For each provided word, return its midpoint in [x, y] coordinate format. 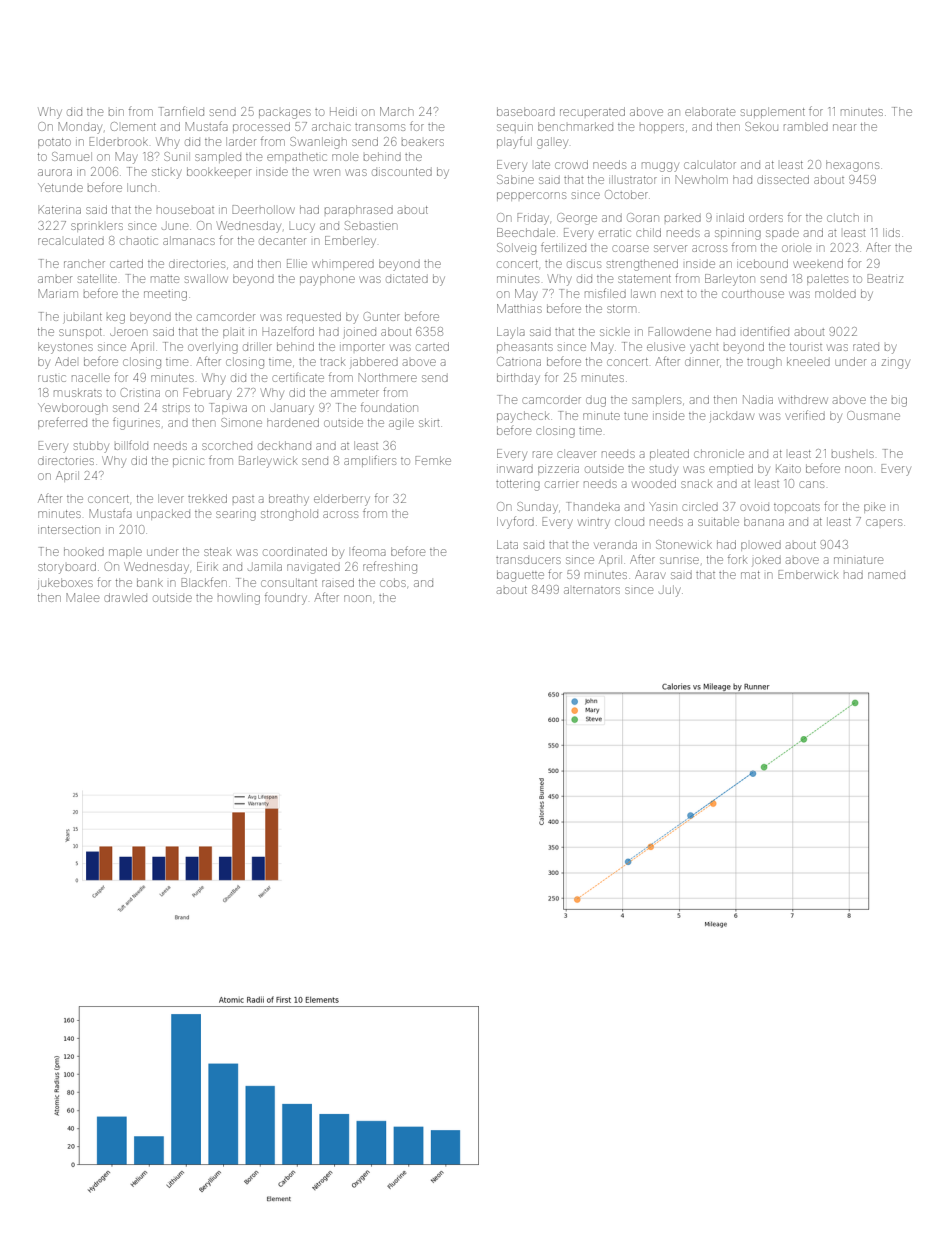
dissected [783, 179]
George [577, 219]
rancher [84, 263]
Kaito [788, 469]
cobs [393, 582]
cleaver [576, 453]
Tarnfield [181, 111]
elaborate [710, 111]
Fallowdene [680, 331]
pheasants [525, 347]
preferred [62, 423]
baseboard [526, 111]
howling [239, 599]
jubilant [82, 318]
